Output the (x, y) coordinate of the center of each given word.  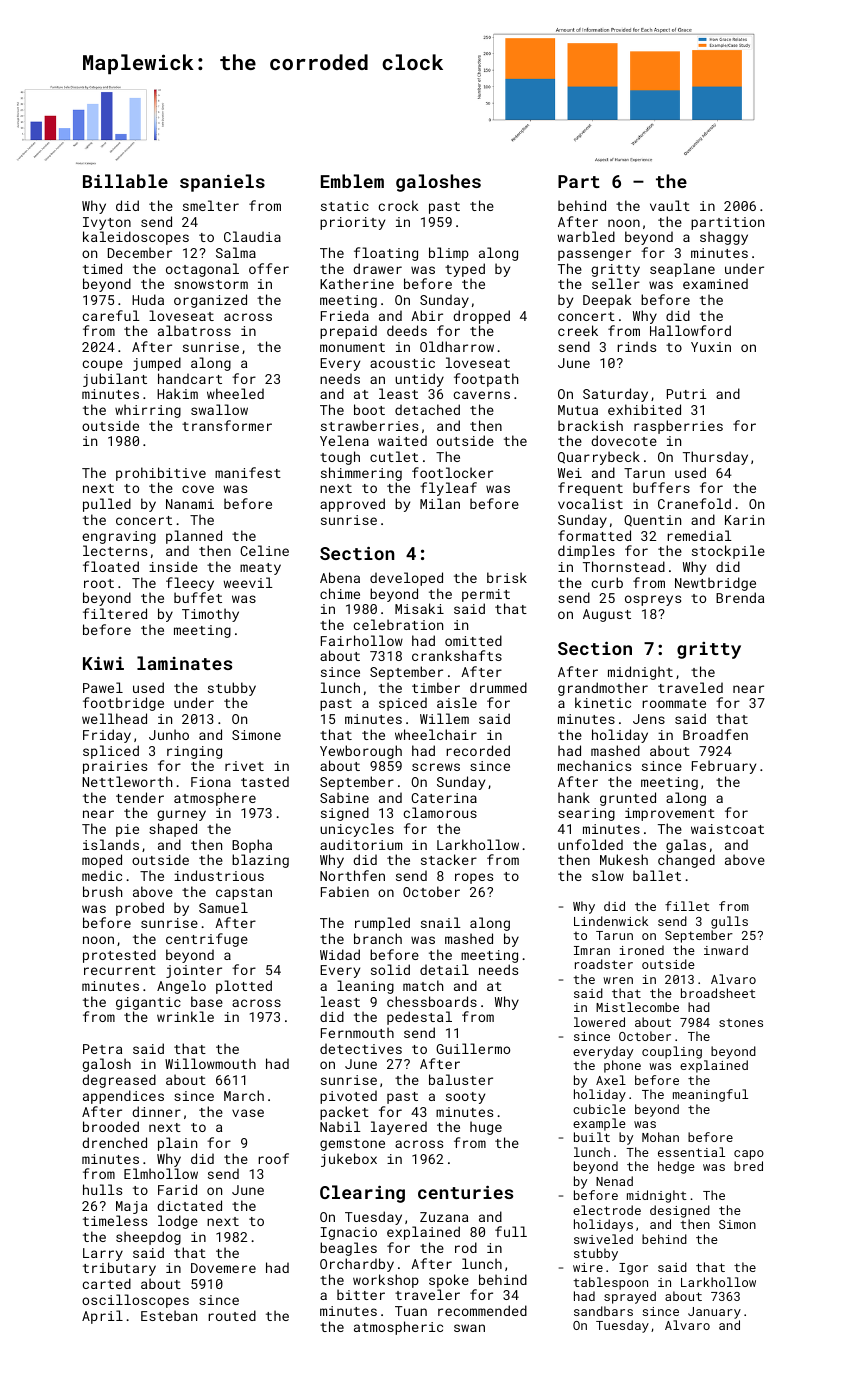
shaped (173, 830)
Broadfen (715, 734)
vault (670, 205)
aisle (457, 702)
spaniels (222, 183)
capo (749, 1155)
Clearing (362, 1194)
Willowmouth (210, 1063)
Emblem (352, 181)
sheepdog (148, 1238)
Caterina (444, 798)
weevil (248, 582)
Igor (633, 1269)
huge (486, 1128)
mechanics (594, 765)
